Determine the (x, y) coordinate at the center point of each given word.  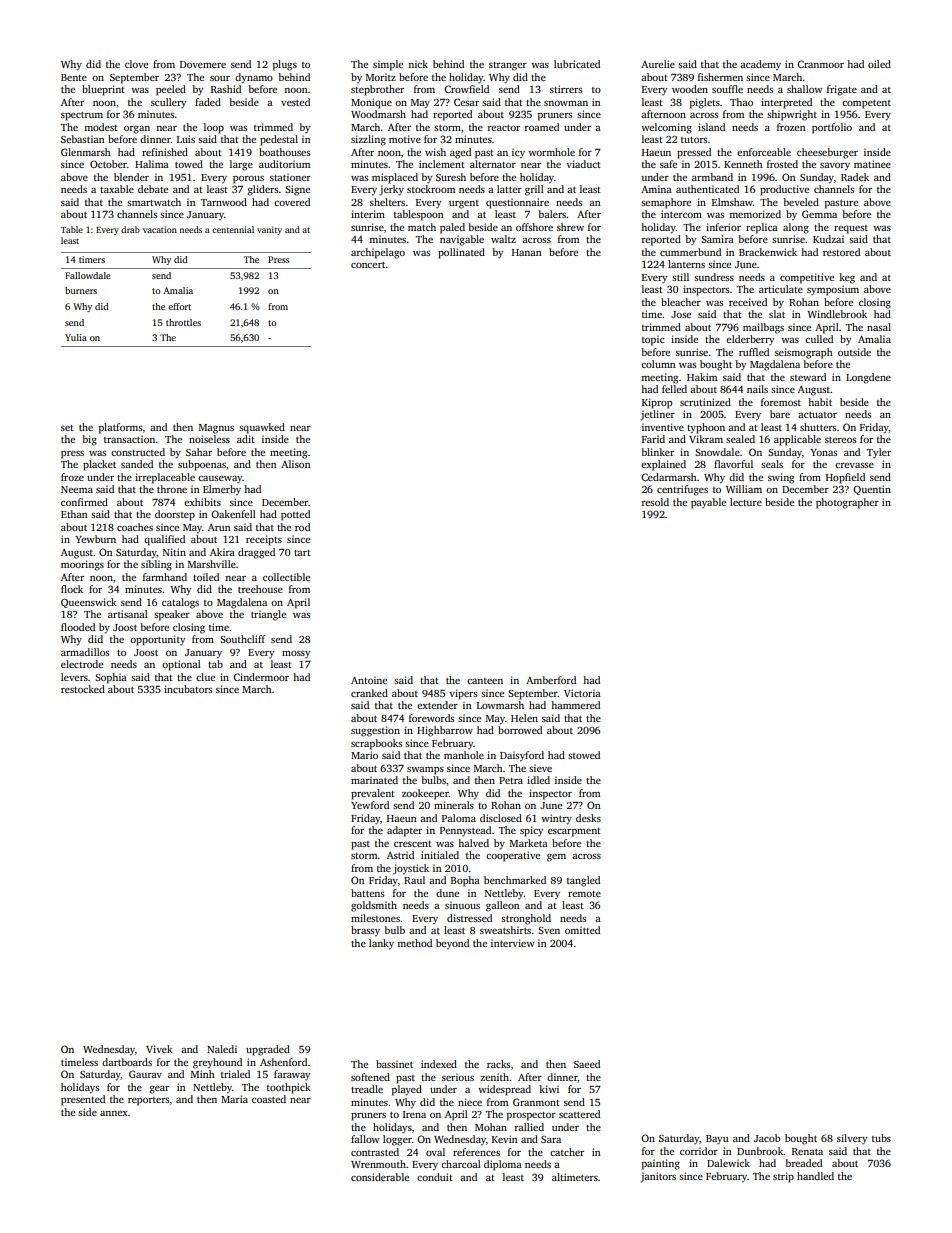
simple (388, 65)
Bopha (465, 881)
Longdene (868, 378)
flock (72, 589)
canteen (485, 681)
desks (588, 818)
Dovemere (203, 64)
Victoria (582, 693)
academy (760, 65)
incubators (188, 689)
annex (114, 1113)
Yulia (76, 337)
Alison (296, 464)
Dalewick (728, 1163)
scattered (579, 1114)
